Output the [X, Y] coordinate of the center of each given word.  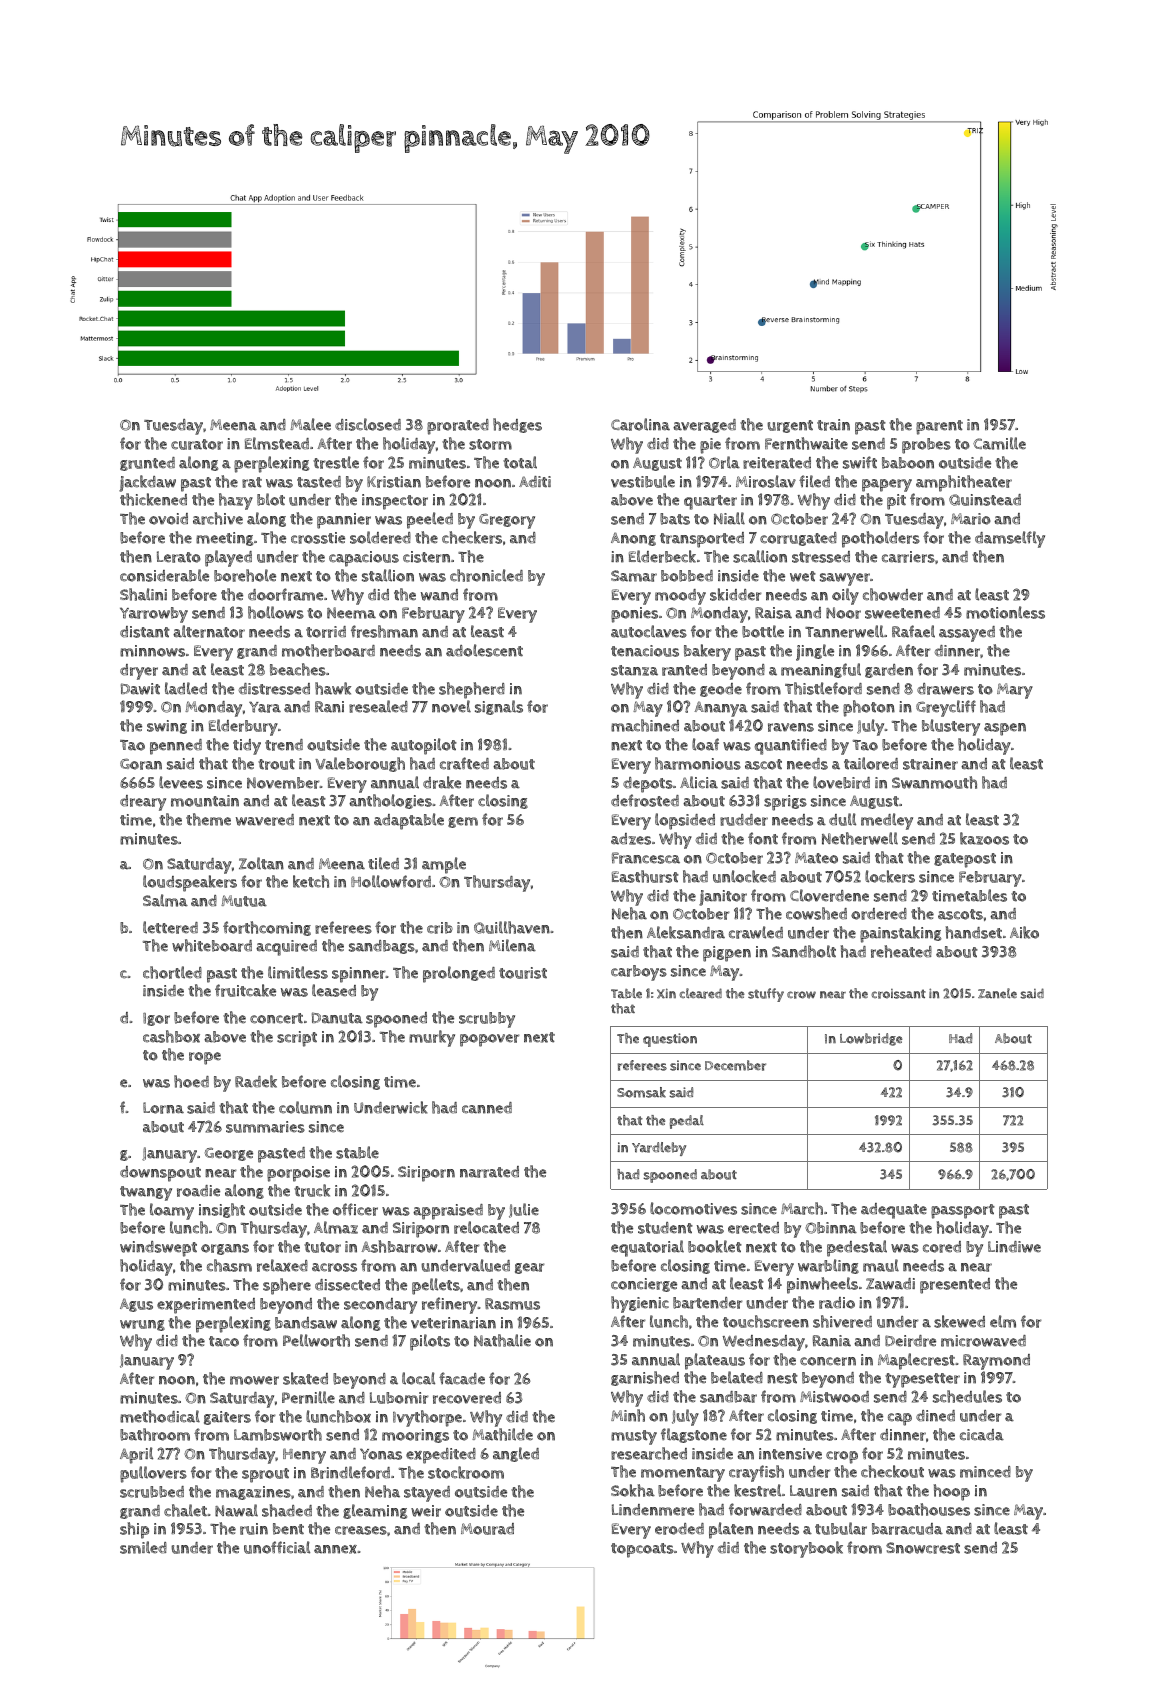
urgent [790, 426]
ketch [311, 881]
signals [499, 707]
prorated [458, 427]
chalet [185, 1510]
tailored [871, 763]
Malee [310, 424]
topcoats [642, 1550]
